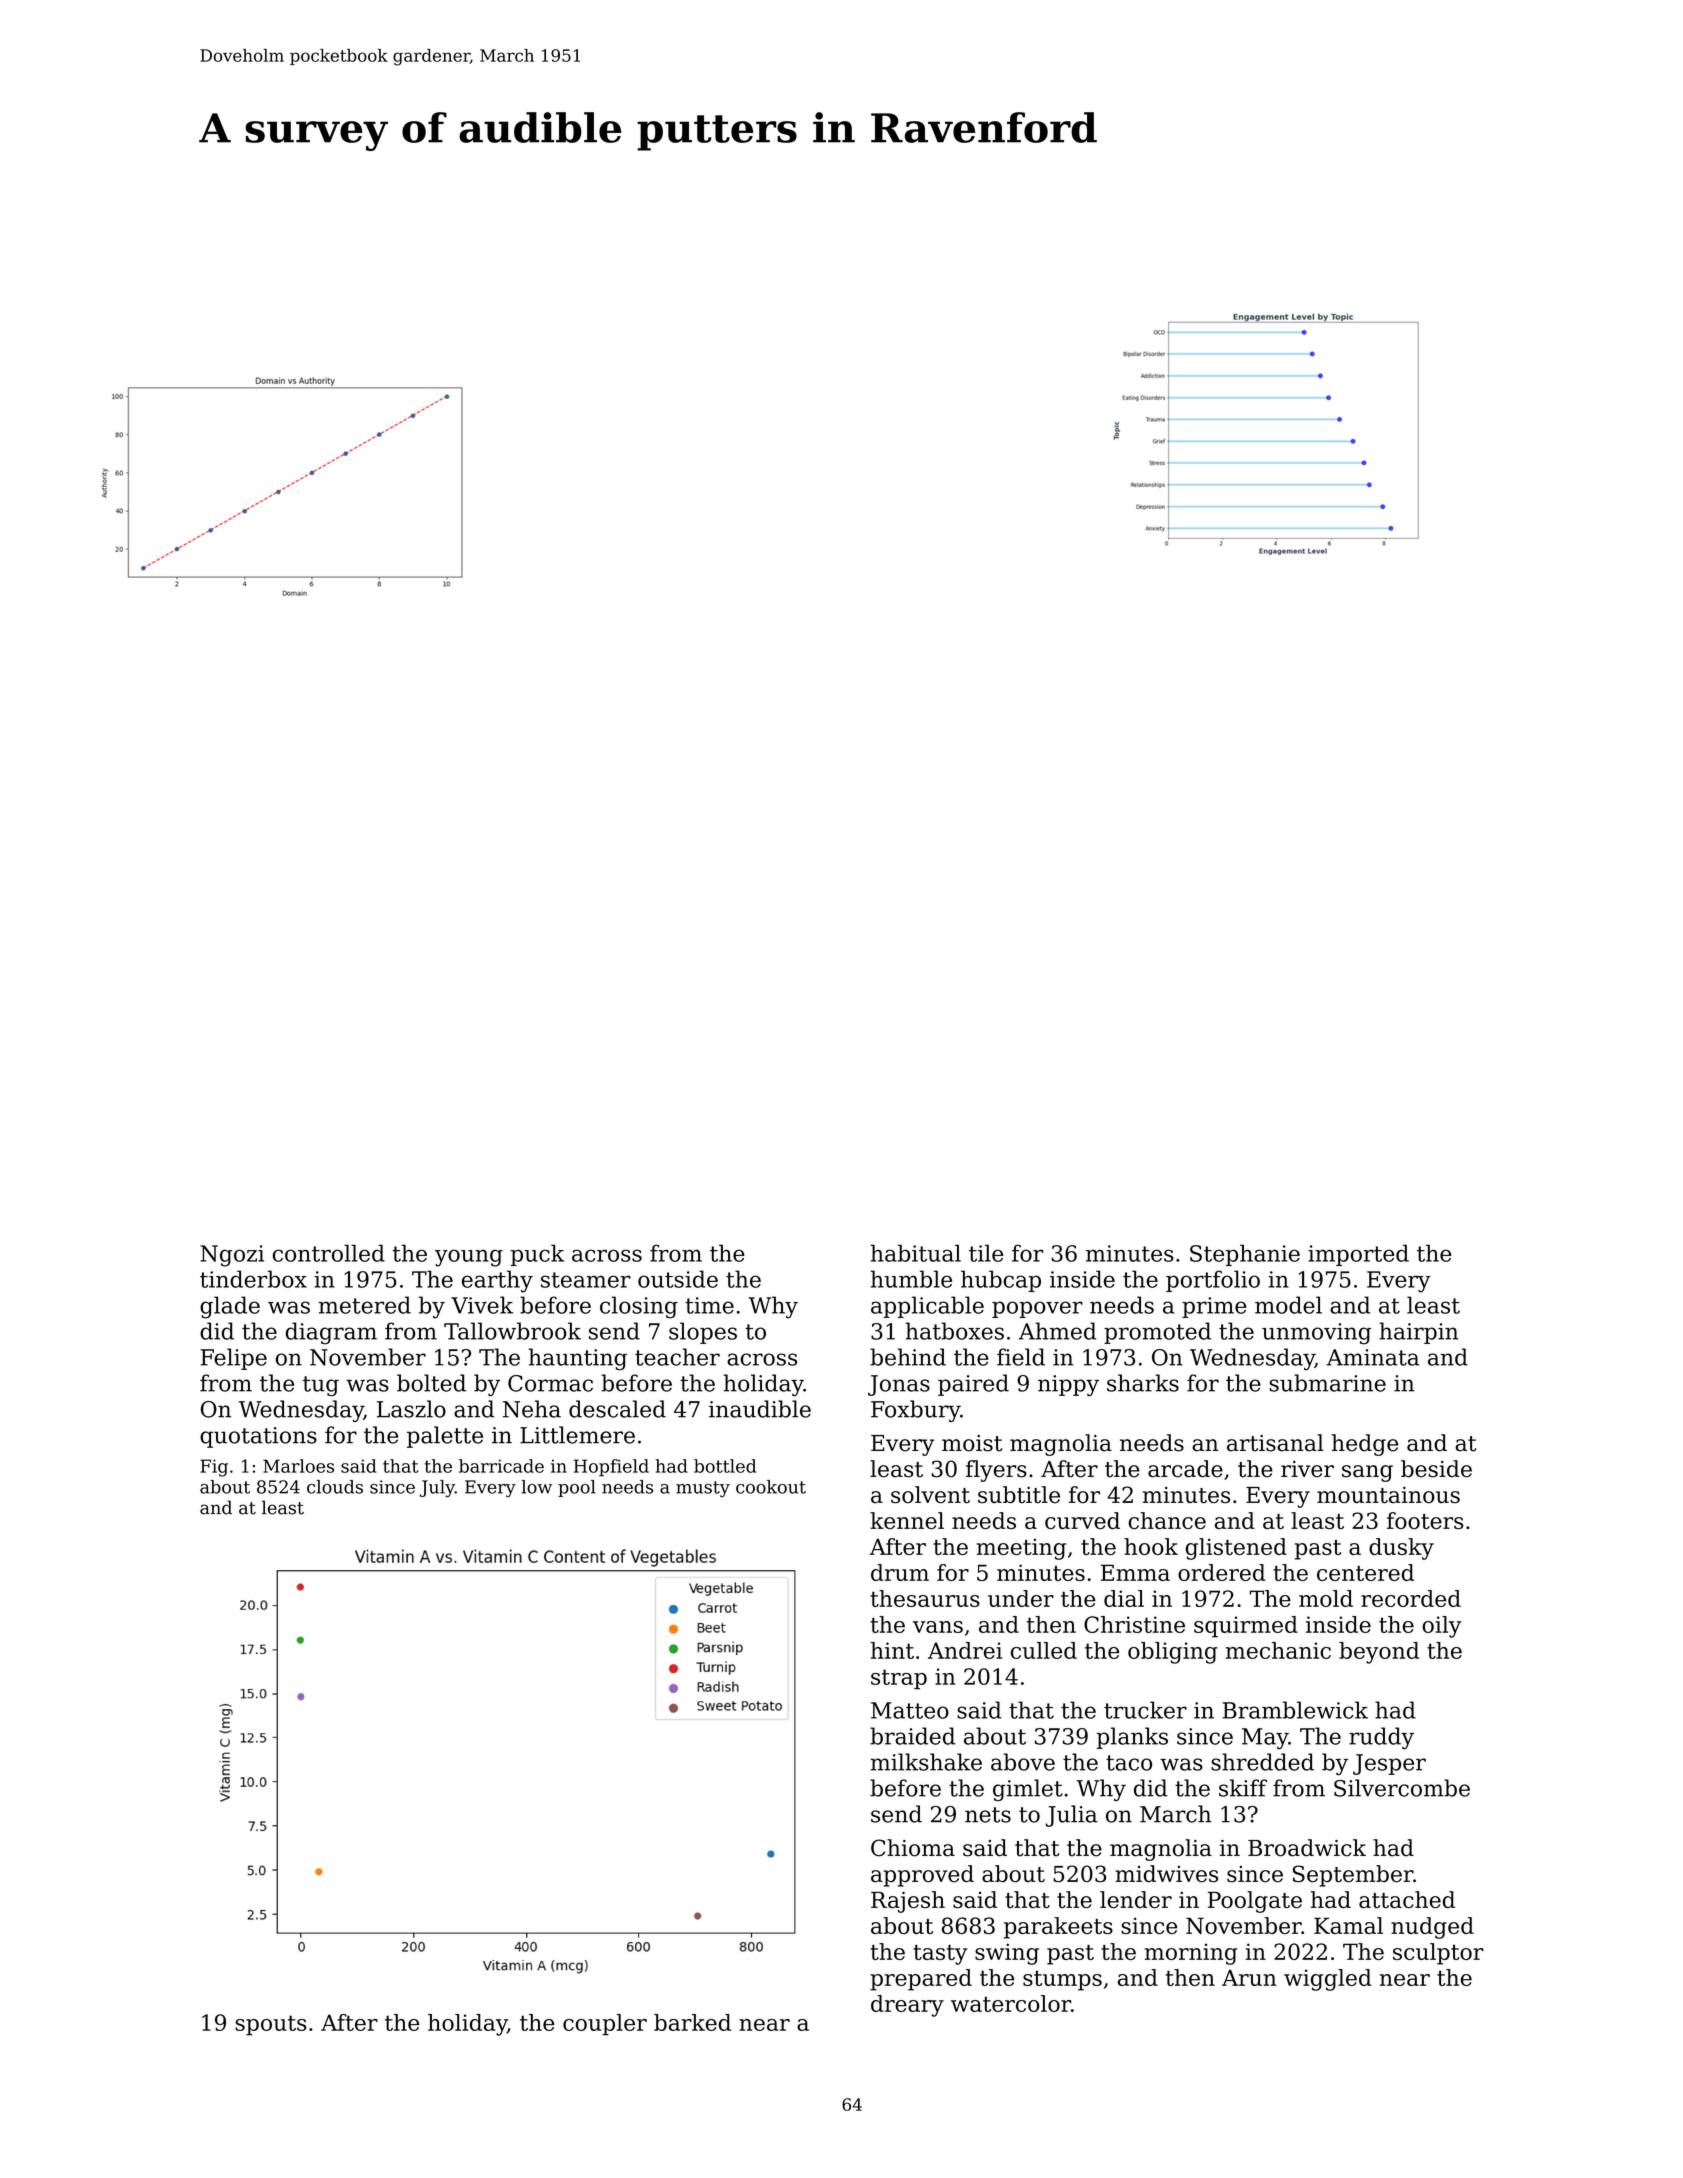 Image resolution: width=1683 pixels, height=2178 pixels. I want to click on paired, so click(973, 1385).
